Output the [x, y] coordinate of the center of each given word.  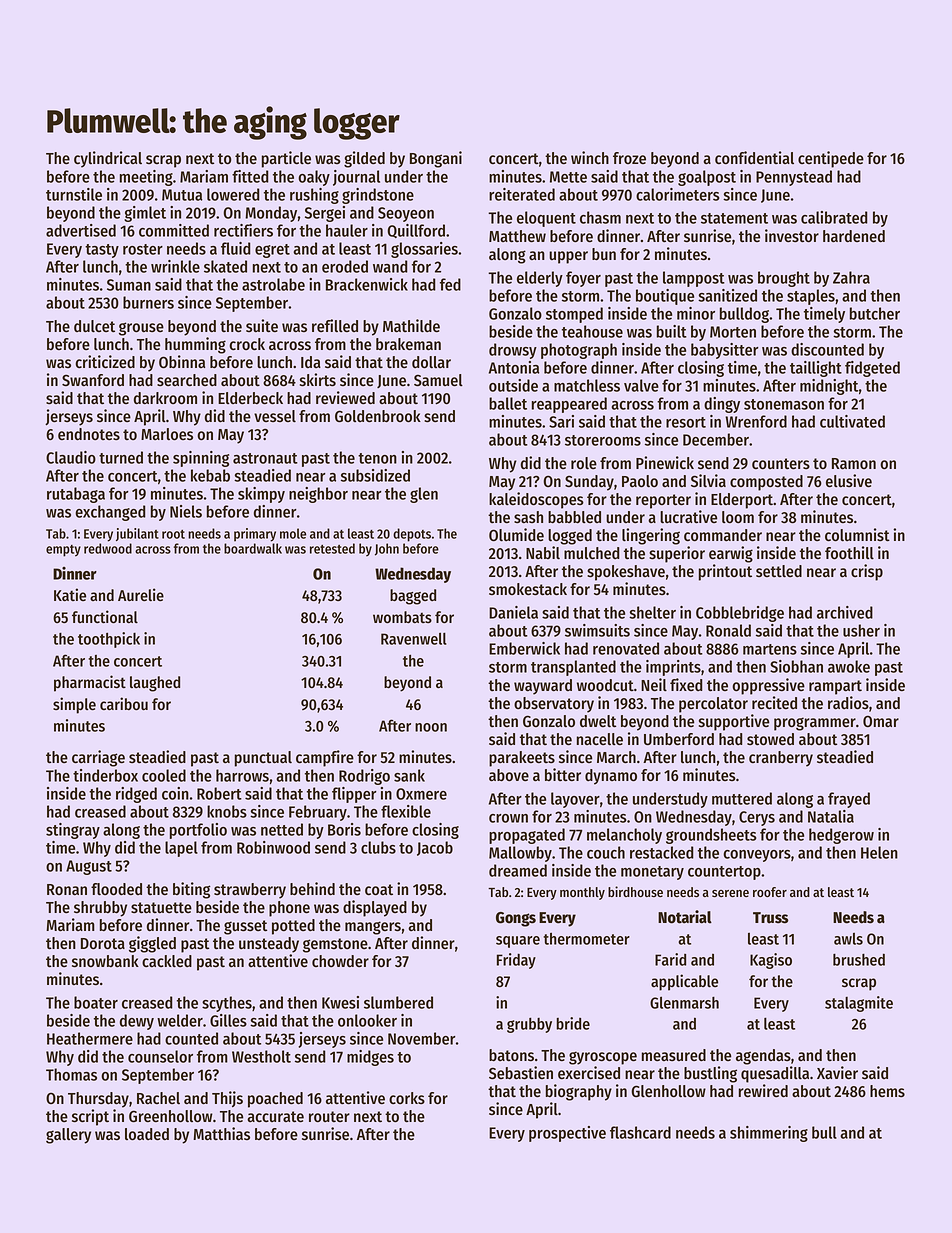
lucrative [688, 517]
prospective [567, 1134]
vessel [275, 416]
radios [848, 703]
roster [143, 249]
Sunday [589, 483]
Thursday [98, 1100]
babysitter [725, 351]
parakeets [522, 759]
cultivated [852, 421]
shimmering [769, 1134]
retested [332, 548]
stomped [574, 315]
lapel [181, 849]
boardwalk [253, 548]
